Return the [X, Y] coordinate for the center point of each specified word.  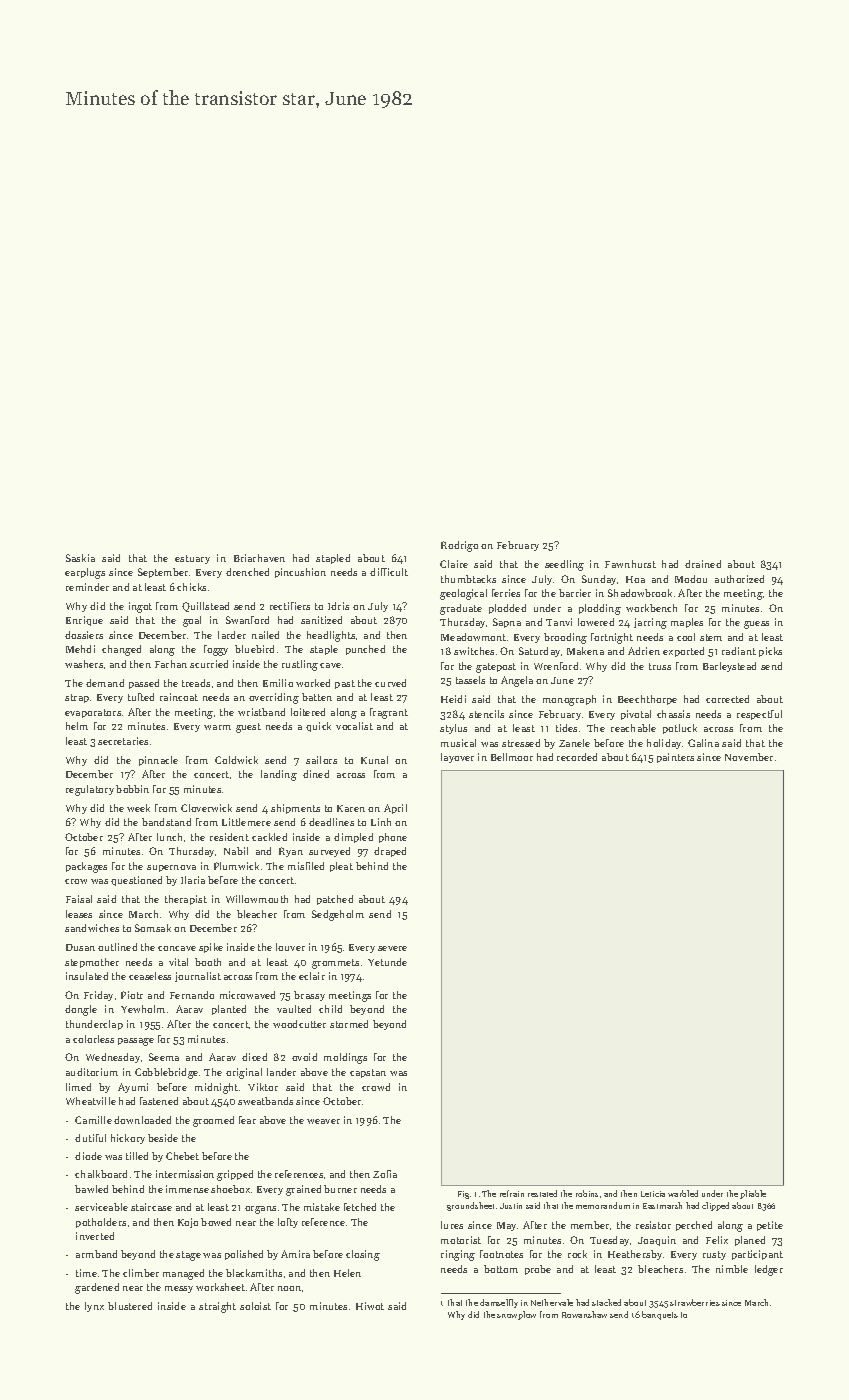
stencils [486, 714]
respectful [759, 715]
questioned [136, 881]
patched [335, 900]
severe [392, 948]
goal [192, 621]
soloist [255, 1306]
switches [474, 651]
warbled [683, 1193]
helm [77, 726]
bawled [91, 1189]
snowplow [516, 1315]
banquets [660, 1315]
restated [542, 1193]
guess [756, 625]
